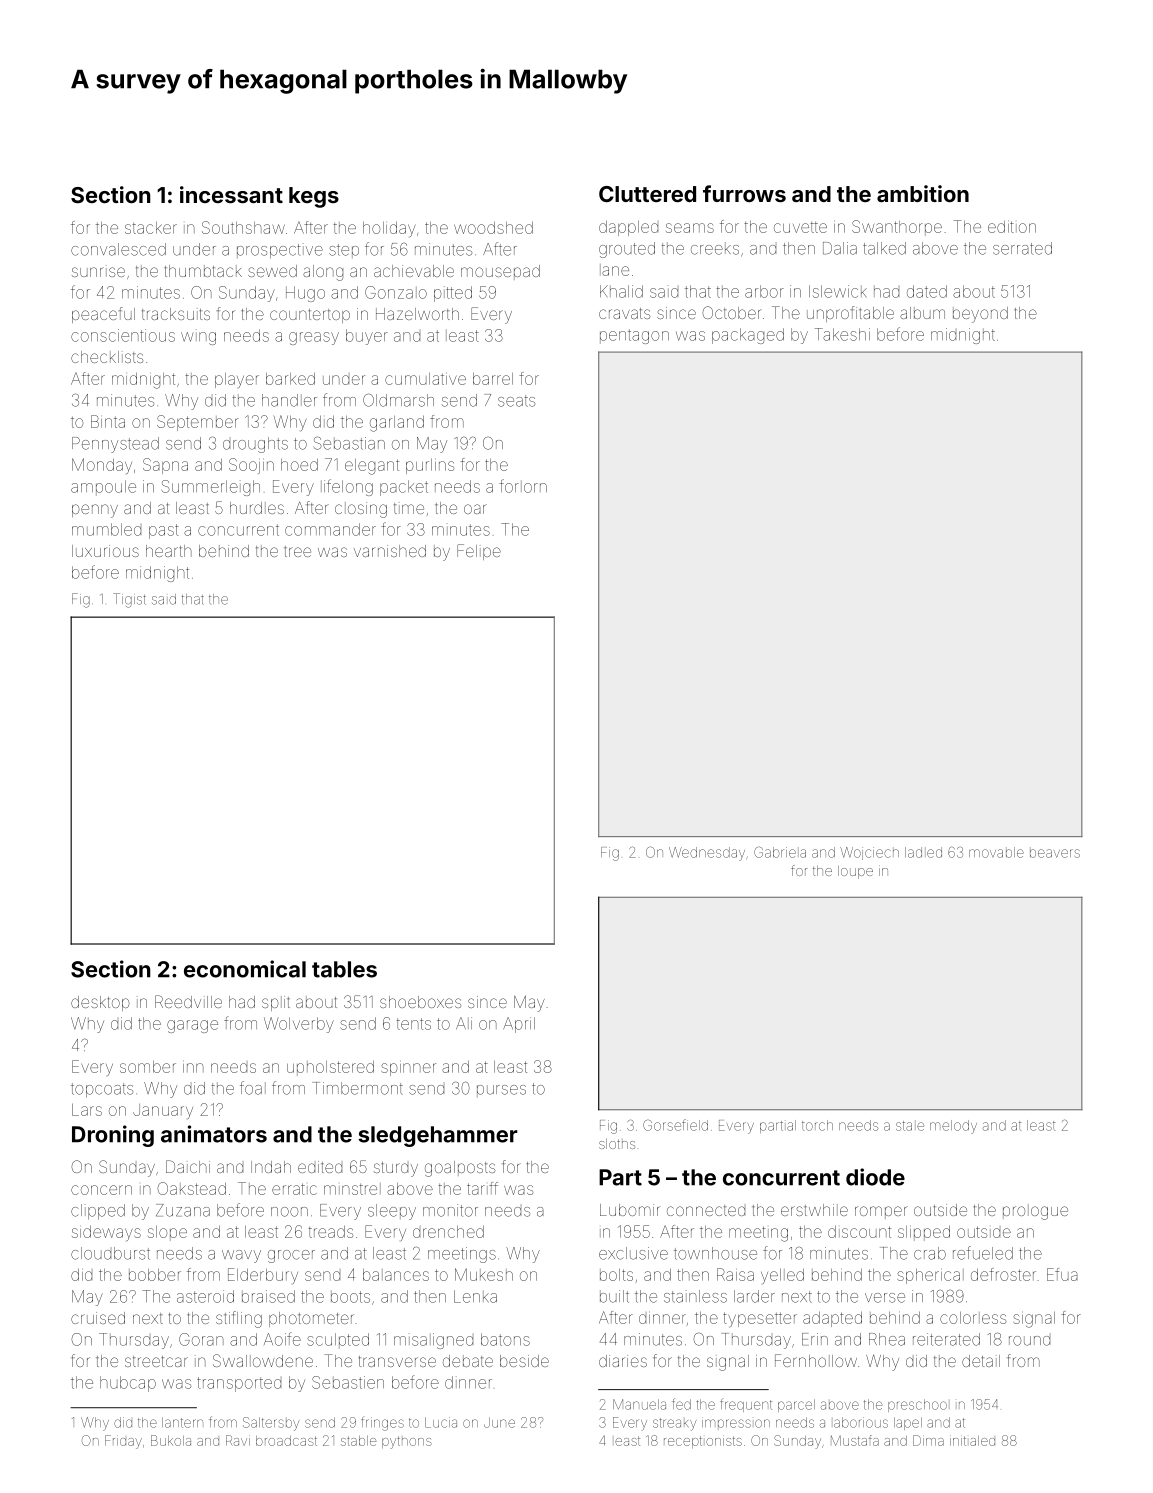 The width and height of the screenshot is (1153, 1493). What do you see at coordinates (286, 1441) in the screenshot?
I see `broadcast` at bounding box center [286, 1441].
